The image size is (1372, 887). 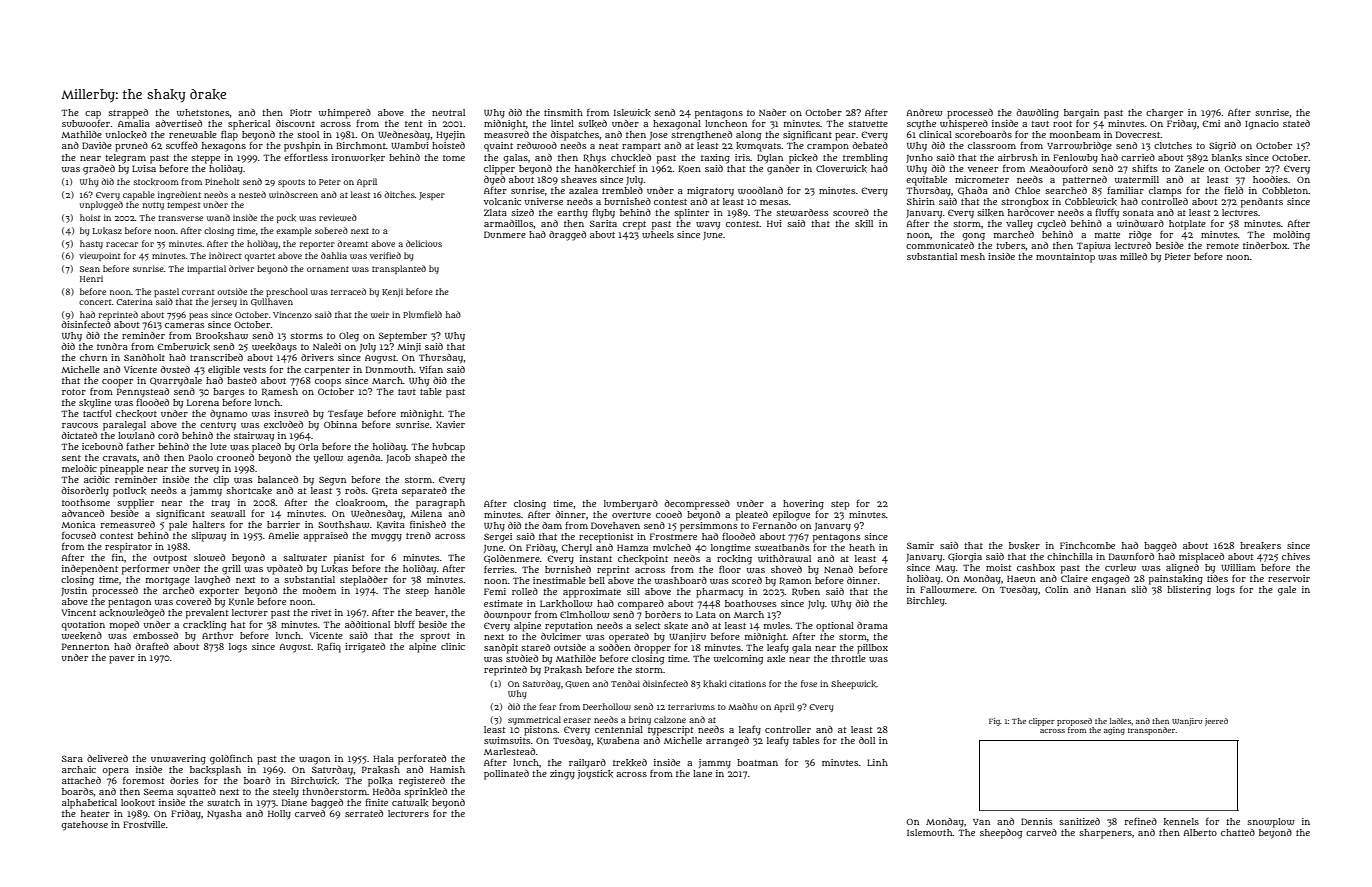 I want to click on Peter, so click(x=330, y=182).
